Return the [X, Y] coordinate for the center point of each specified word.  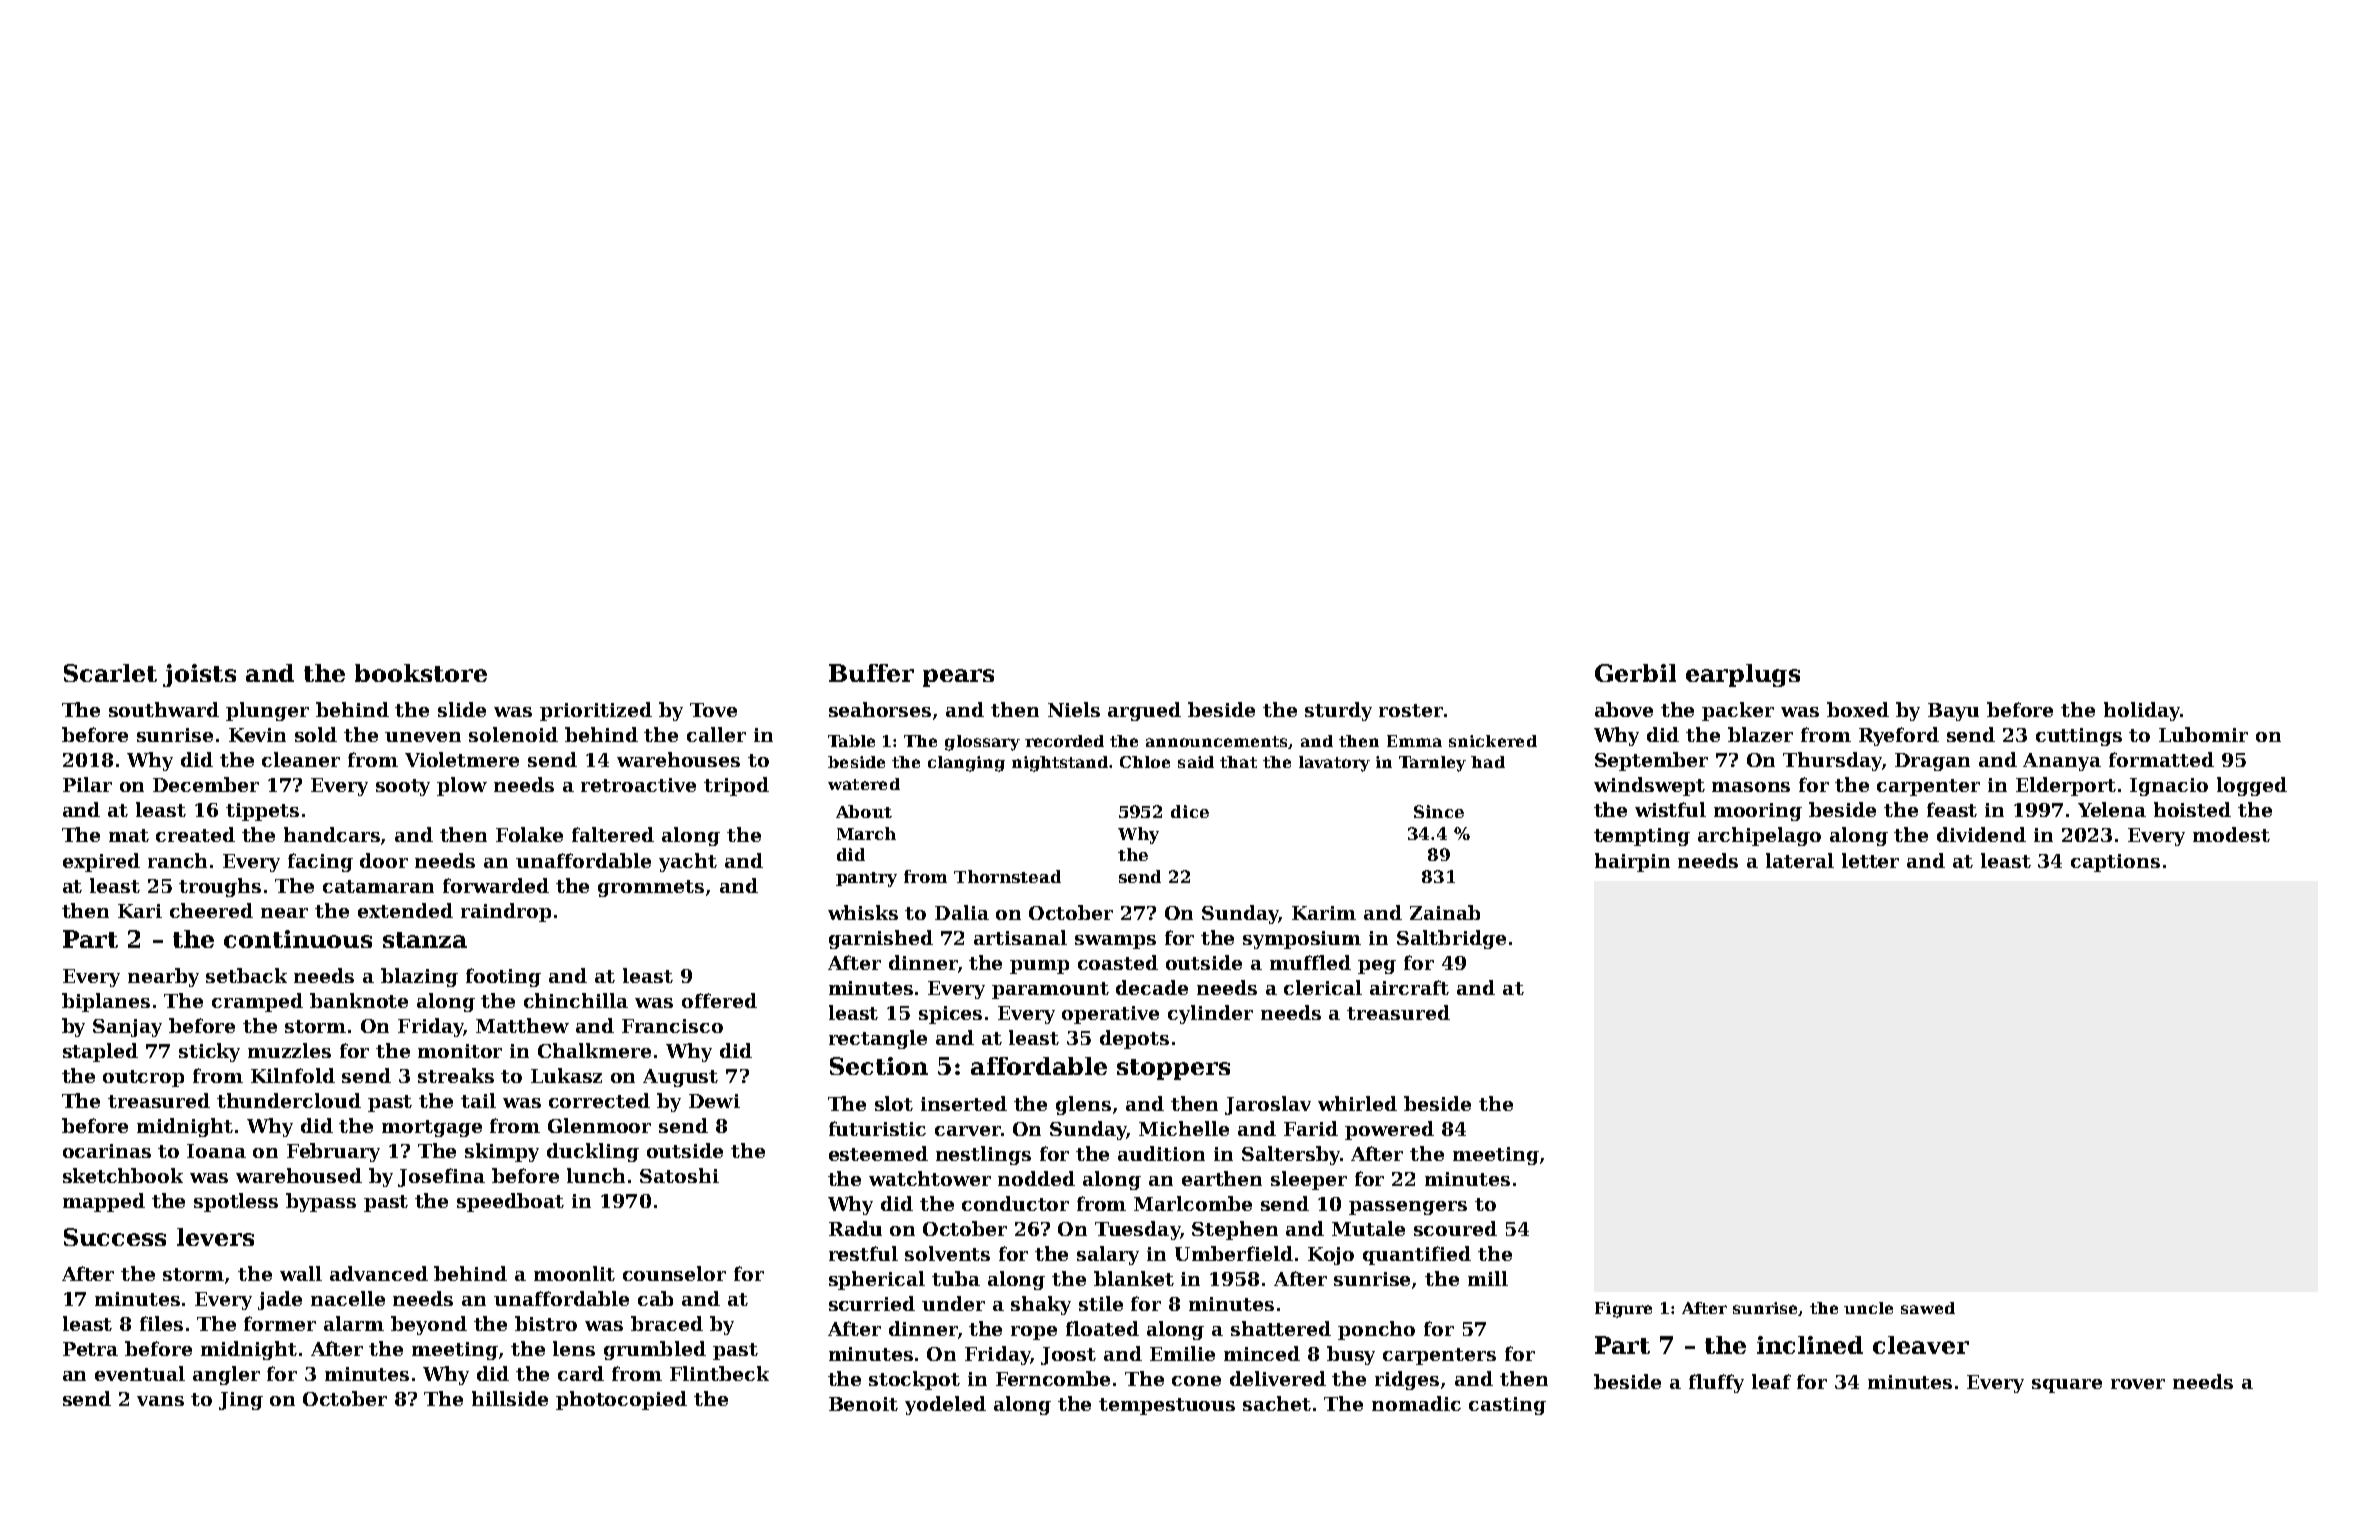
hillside [510, 1398]
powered [1389, 1130]
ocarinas [107, 1151]
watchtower [930, 1178]
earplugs [1743, 675]
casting [1507, 1406]
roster [1411, 710]
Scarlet [110, 673]
